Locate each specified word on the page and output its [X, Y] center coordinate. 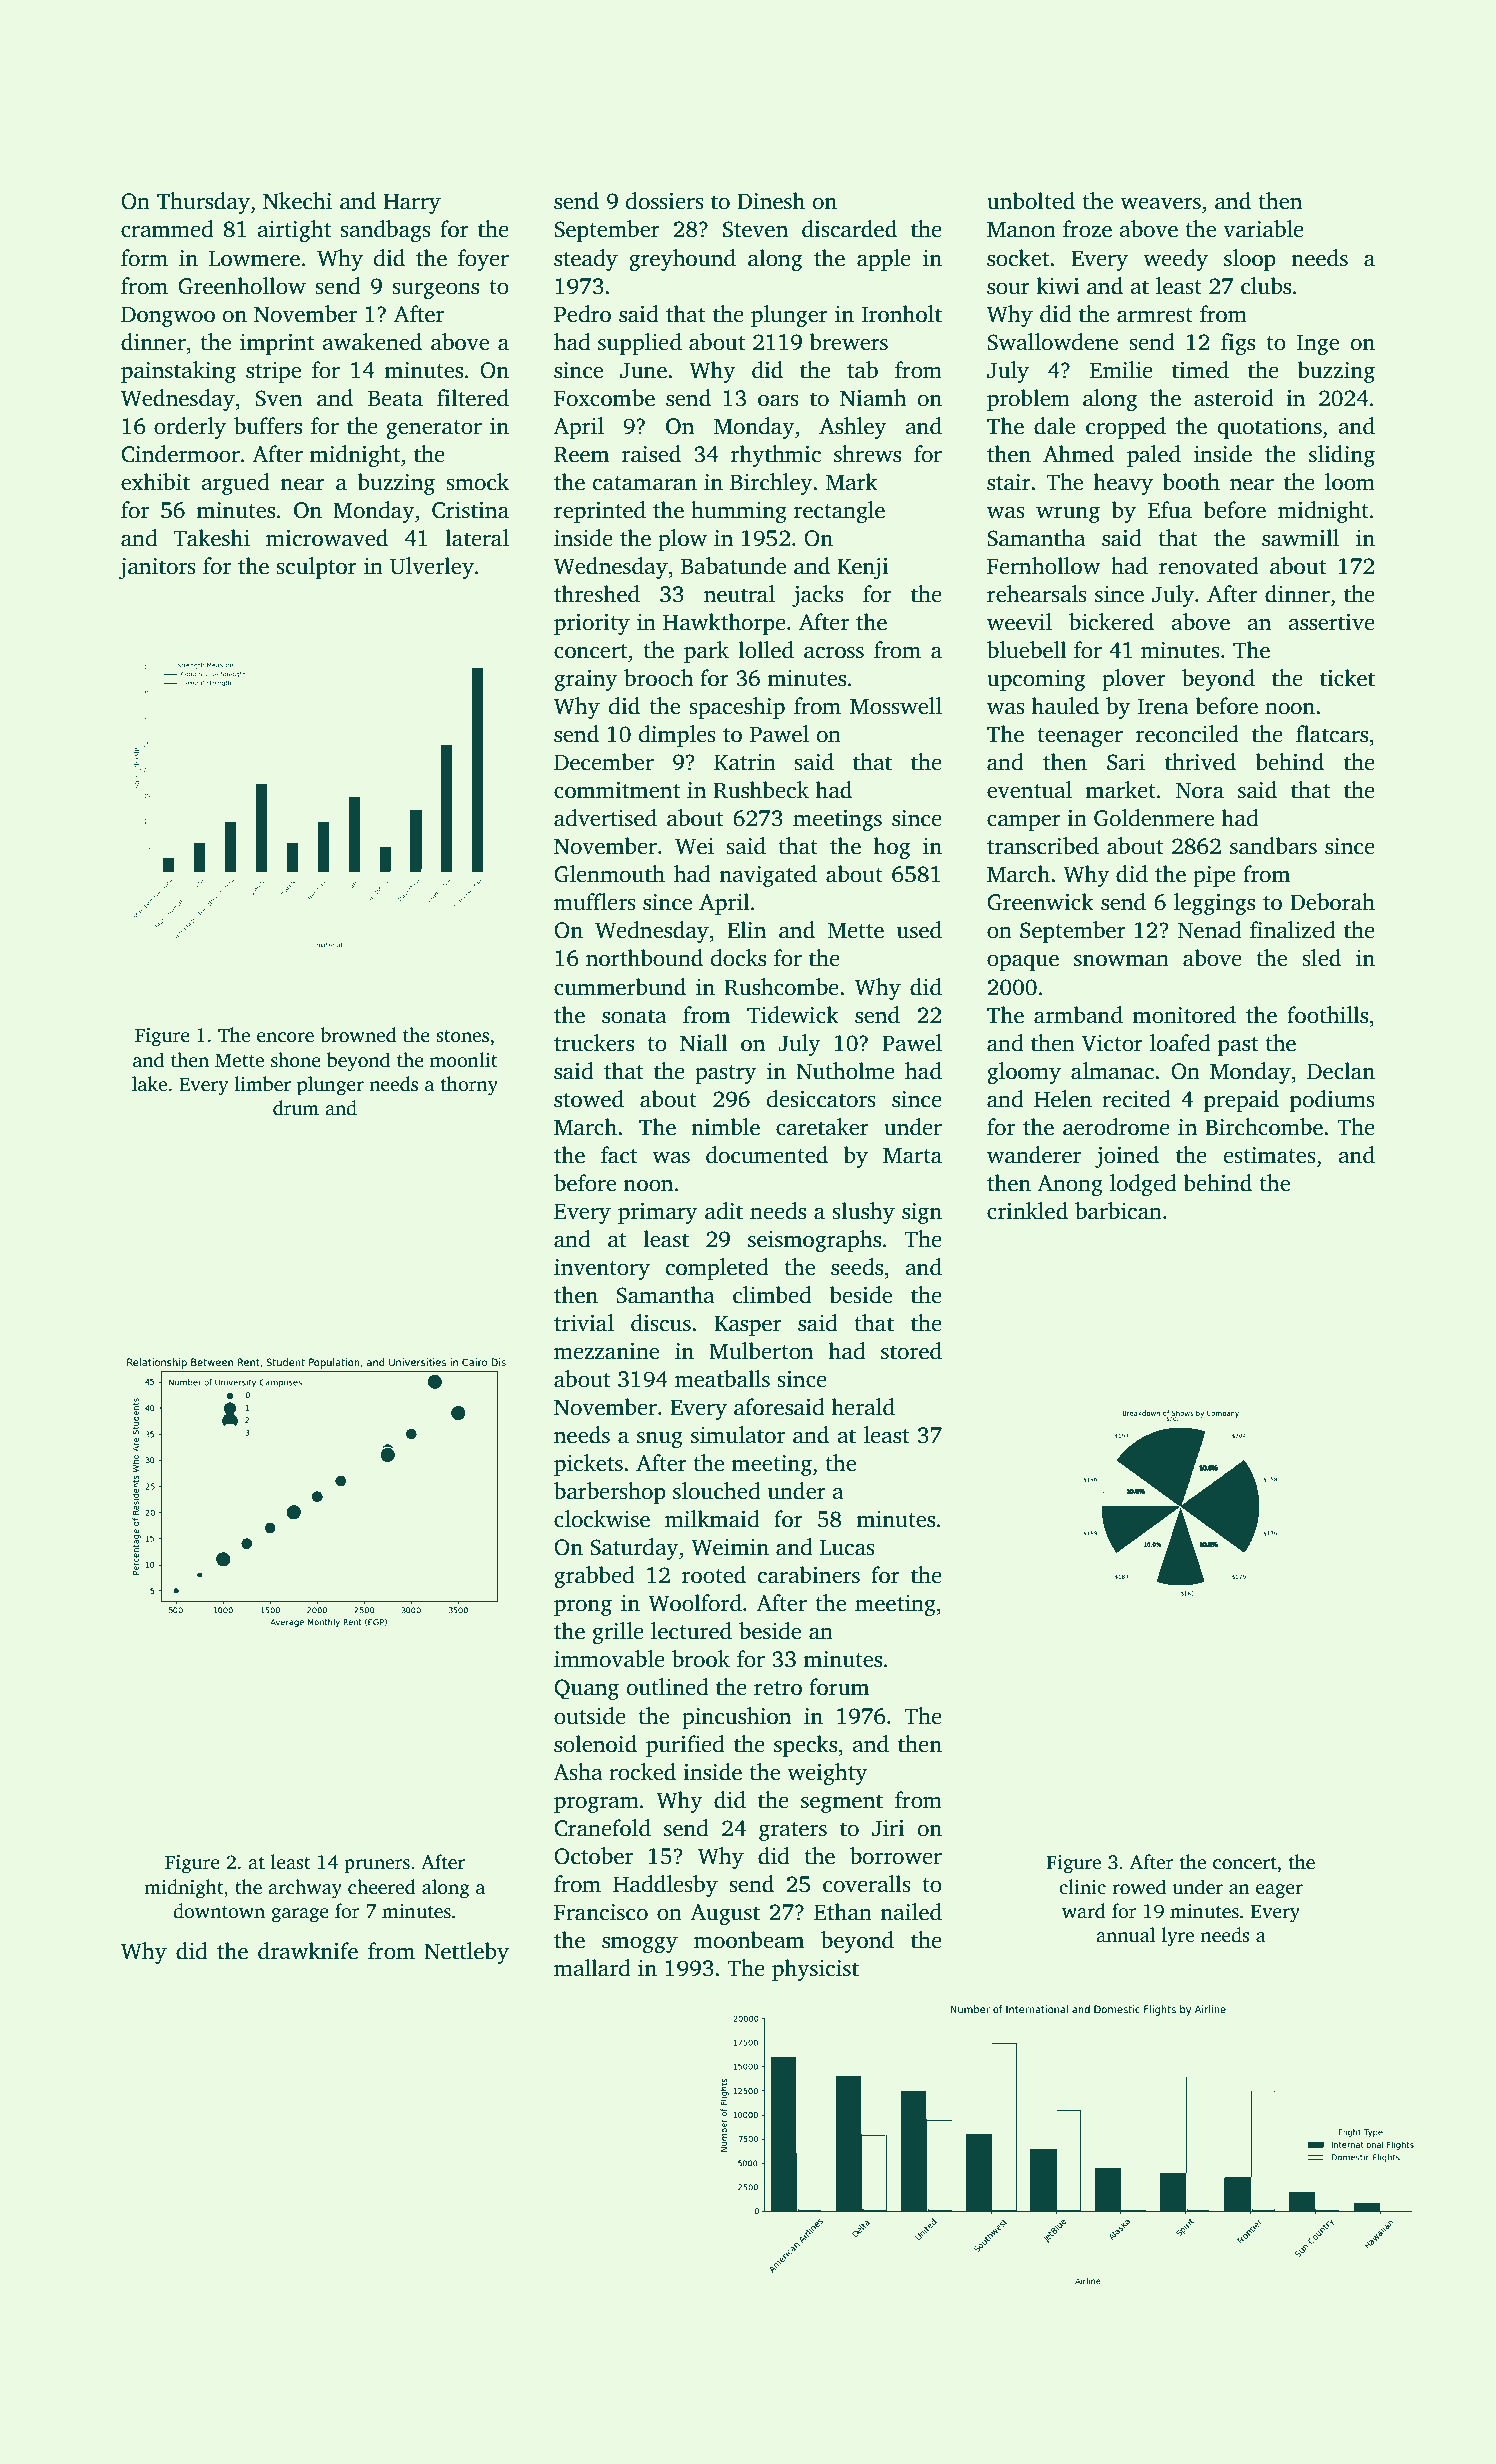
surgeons [436, 290]
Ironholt [901, 314]
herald [863, 1407]
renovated [1209, 566]
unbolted [1031, 201]
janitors [157, 568]
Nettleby [466, 1953]
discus [661, 1323]
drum [296, 1108]
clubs [1266, 286]
